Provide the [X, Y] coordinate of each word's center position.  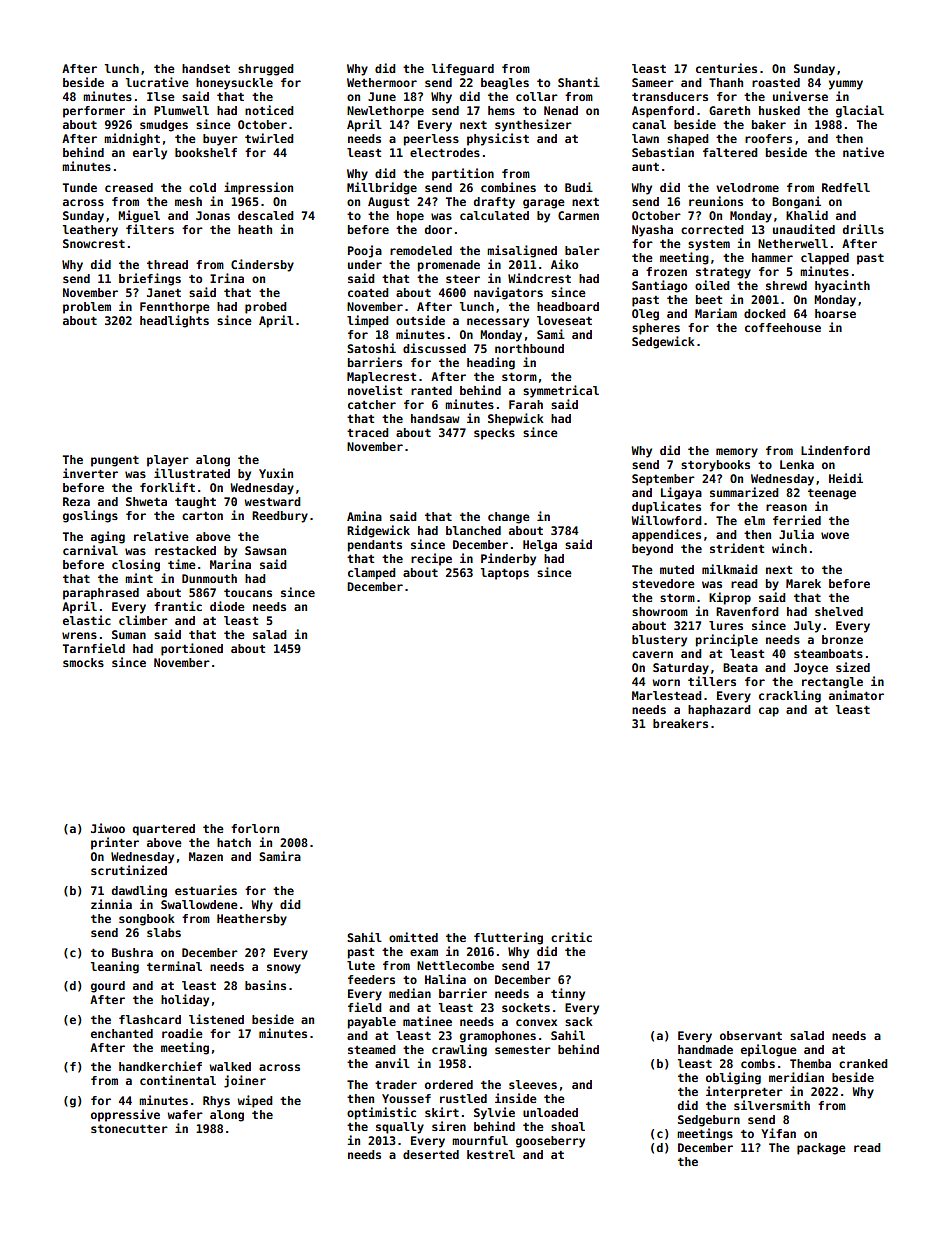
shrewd [786, 285]
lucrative [157, 82]
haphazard [719, 711]
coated [368, 292]
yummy [846, 85]
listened [216, 1019]
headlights [174, 321]
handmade [705, 1049]
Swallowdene [199, 904]
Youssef [406, 1098]
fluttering [508, 938]
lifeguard [463, 69]
